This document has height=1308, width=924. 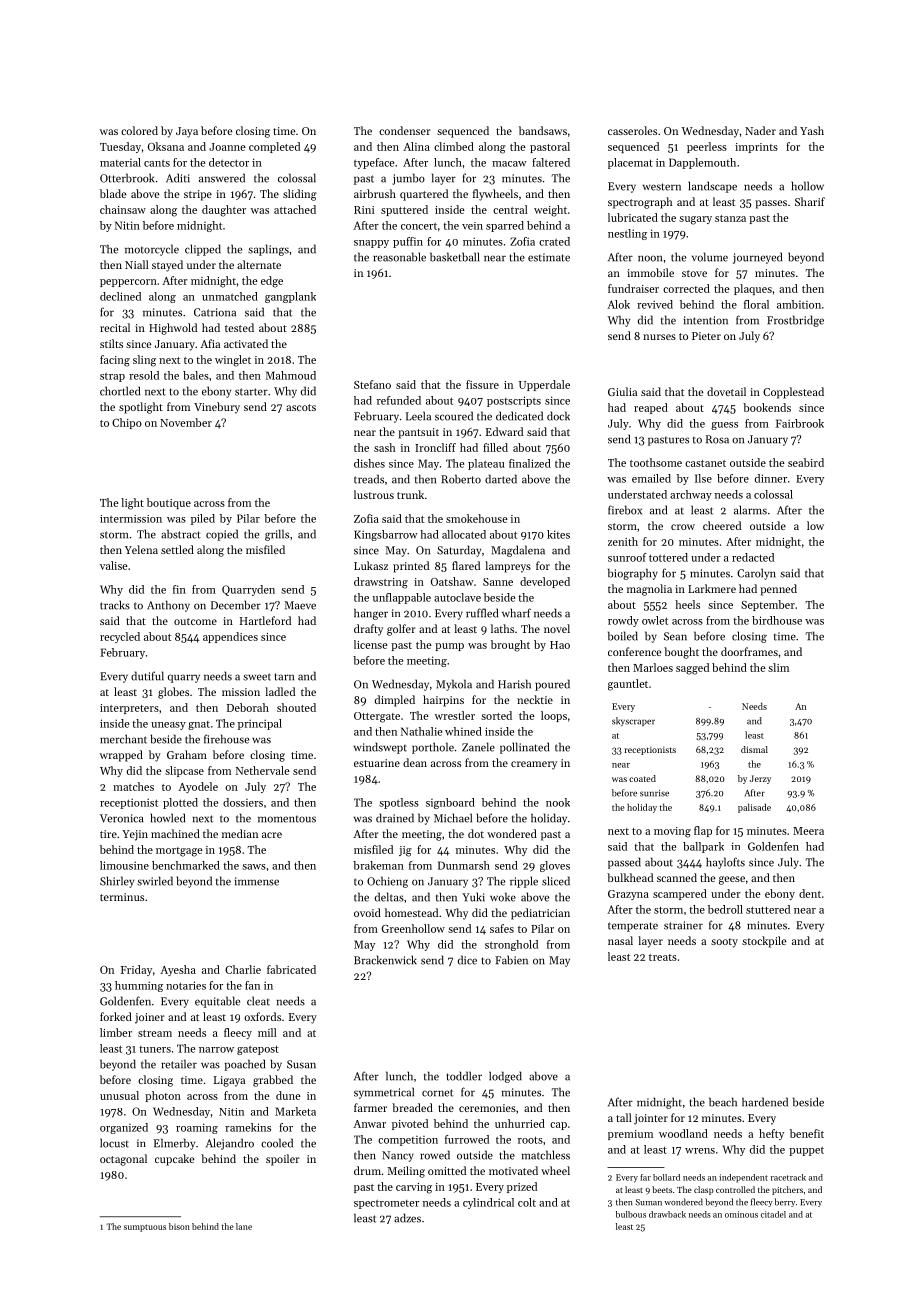 I want to click on Brackenwick, so click(x=385, y=960).
